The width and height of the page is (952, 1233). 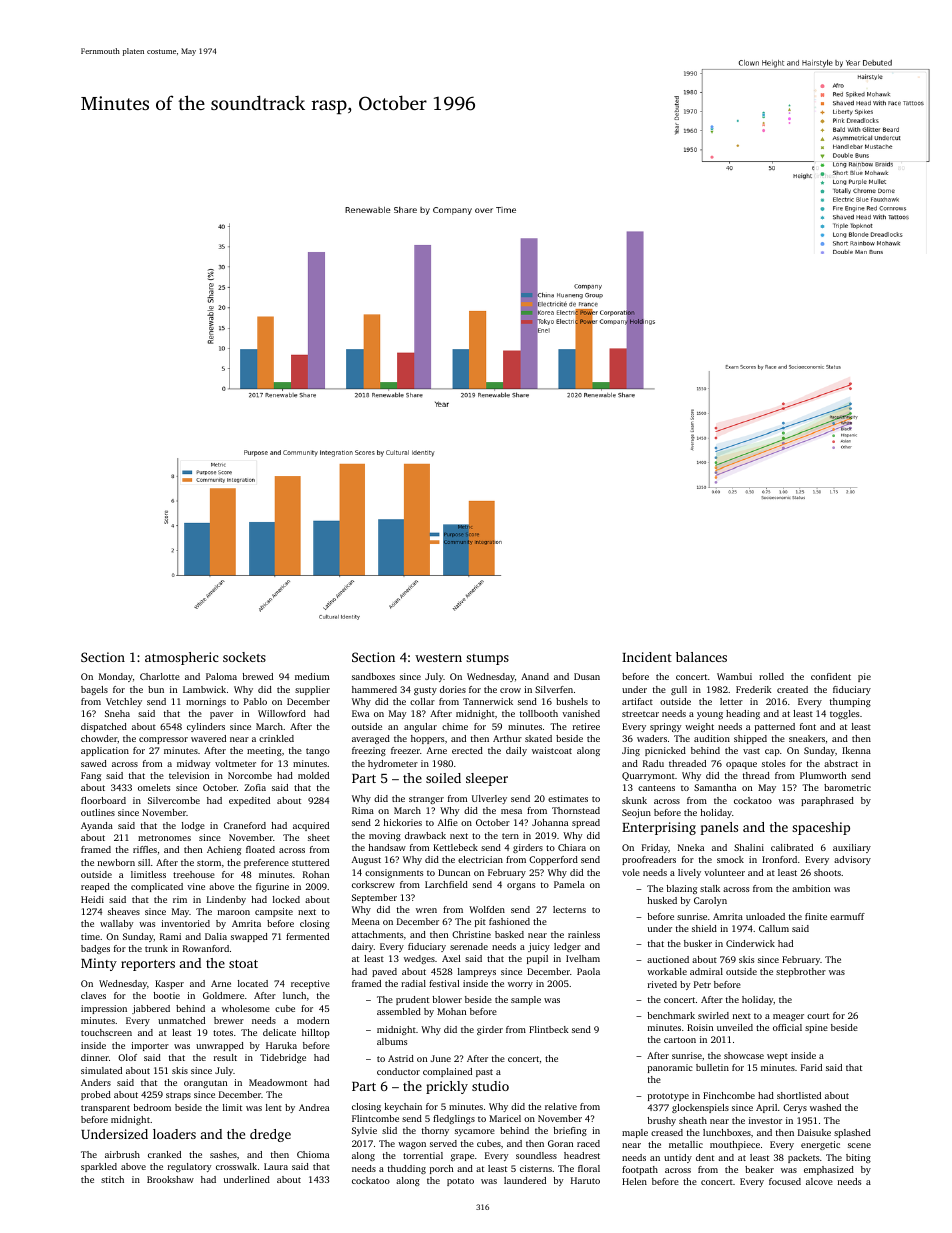 What do you see at coordinates (526, 1000) in the page?
I see `sample` at bounding box center [526, 1000].
